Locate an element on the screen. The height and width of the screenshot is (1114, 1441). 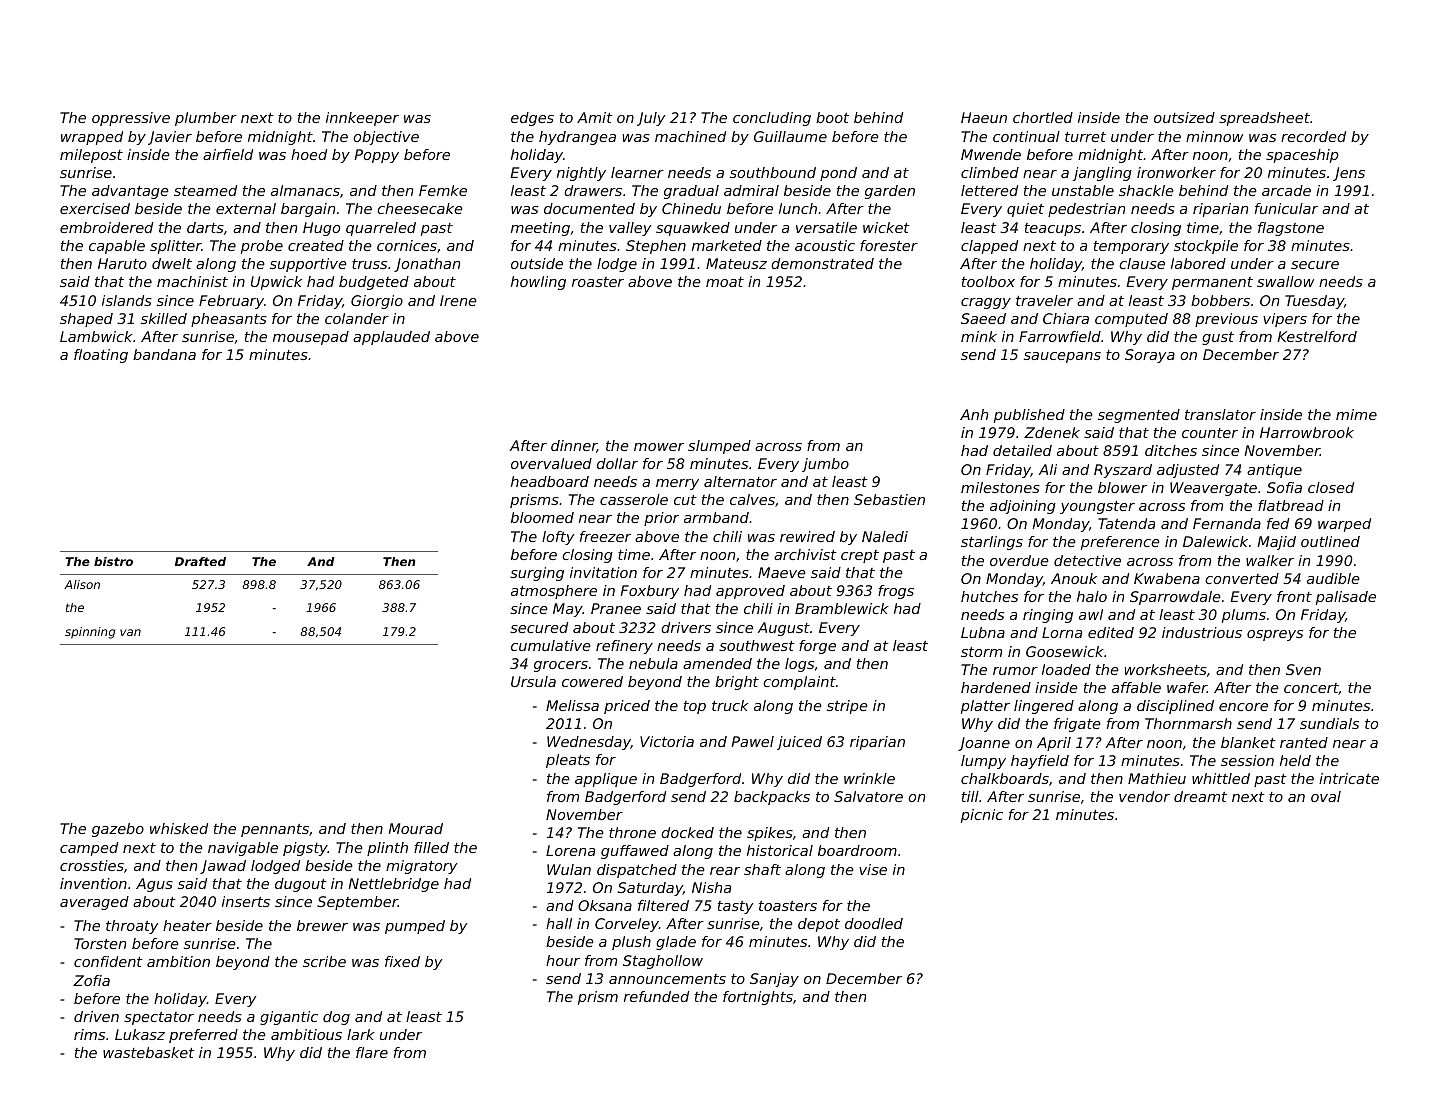
slumped is located at coordinates (719, 447).
